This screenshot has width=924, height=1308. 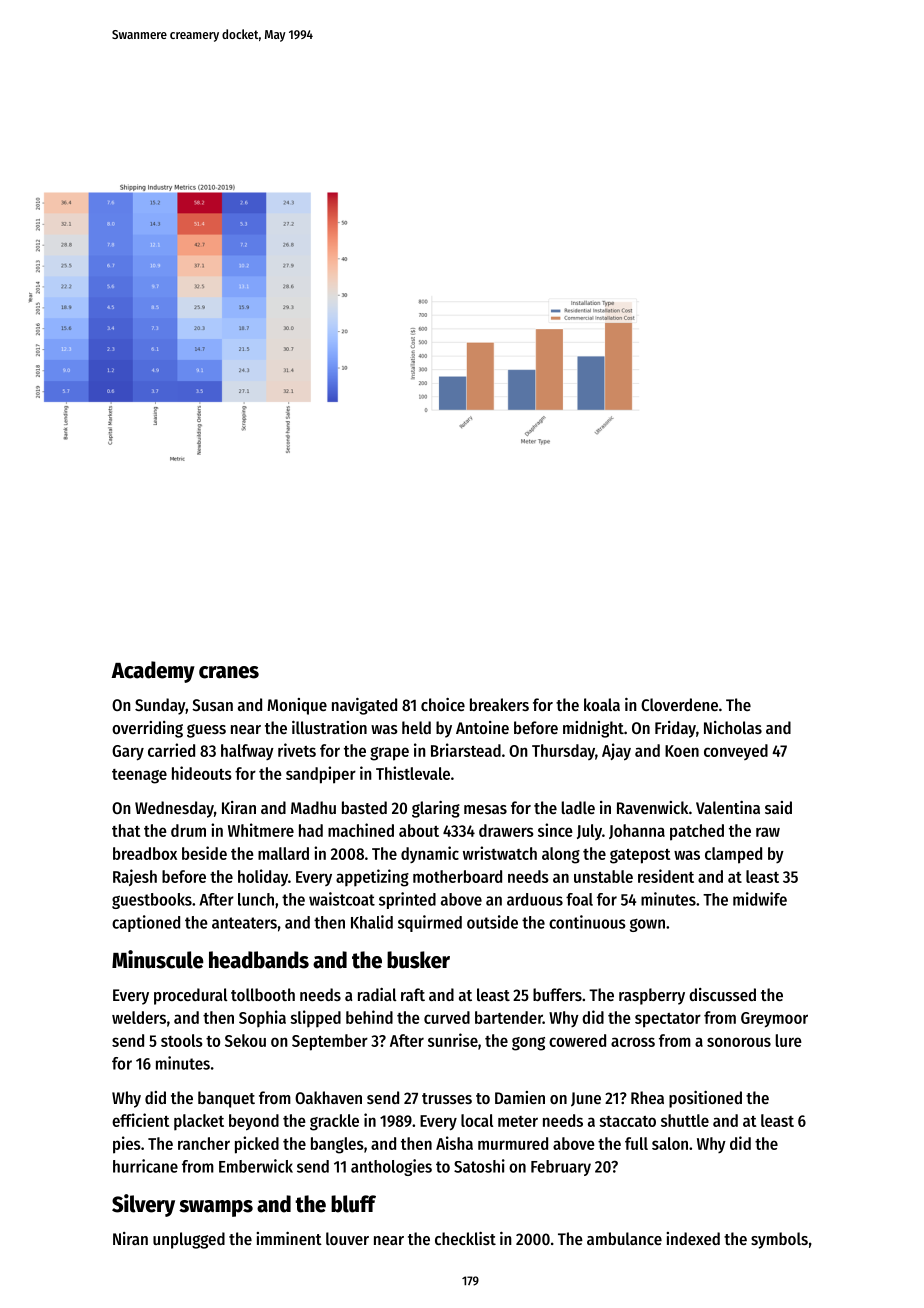 I want to click on halfway, so click(x=247, y=752).
